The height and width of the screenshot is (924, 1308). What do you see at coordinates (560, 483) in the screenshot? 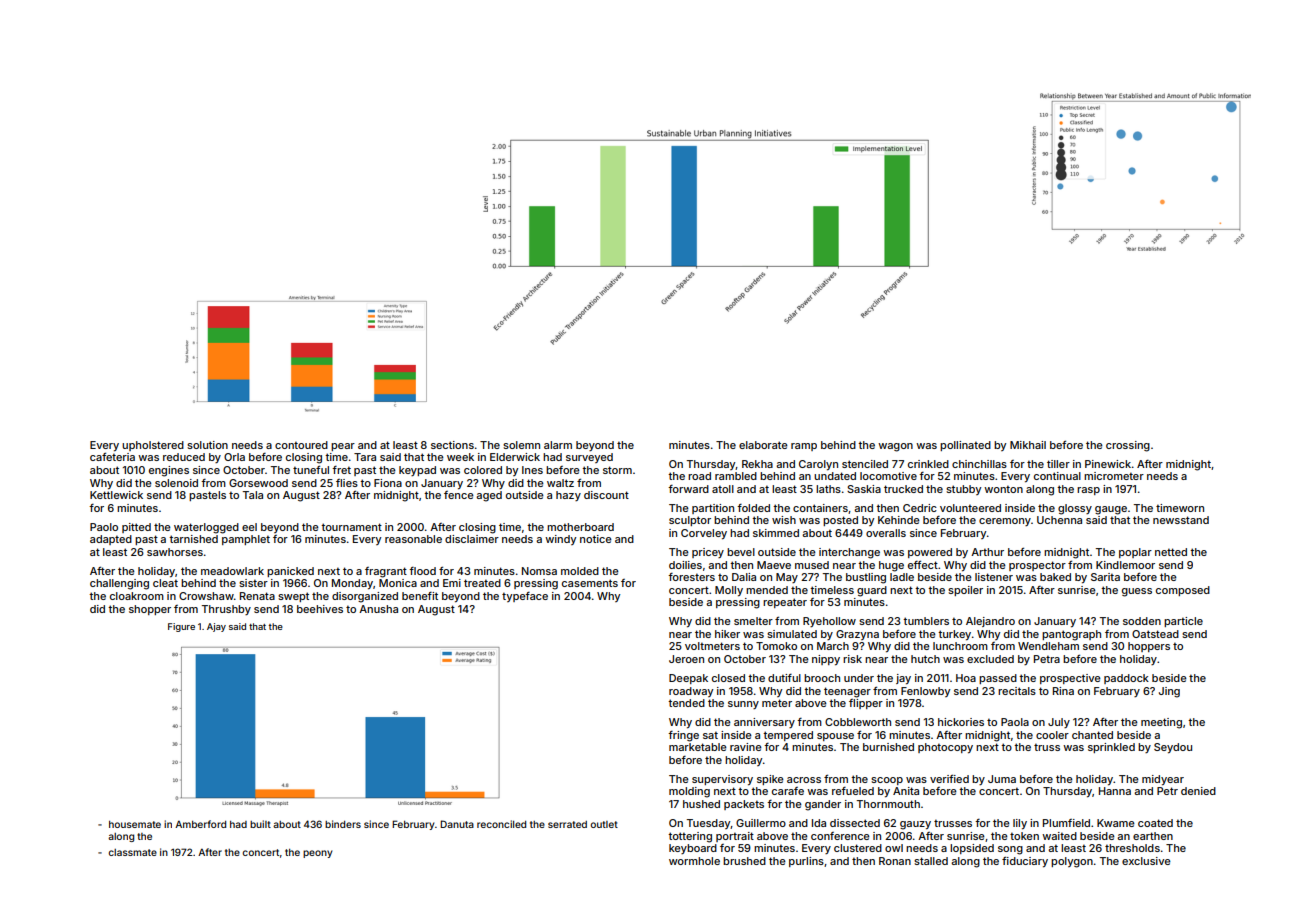
I see `waltz` at bounding box center [560, 483].
